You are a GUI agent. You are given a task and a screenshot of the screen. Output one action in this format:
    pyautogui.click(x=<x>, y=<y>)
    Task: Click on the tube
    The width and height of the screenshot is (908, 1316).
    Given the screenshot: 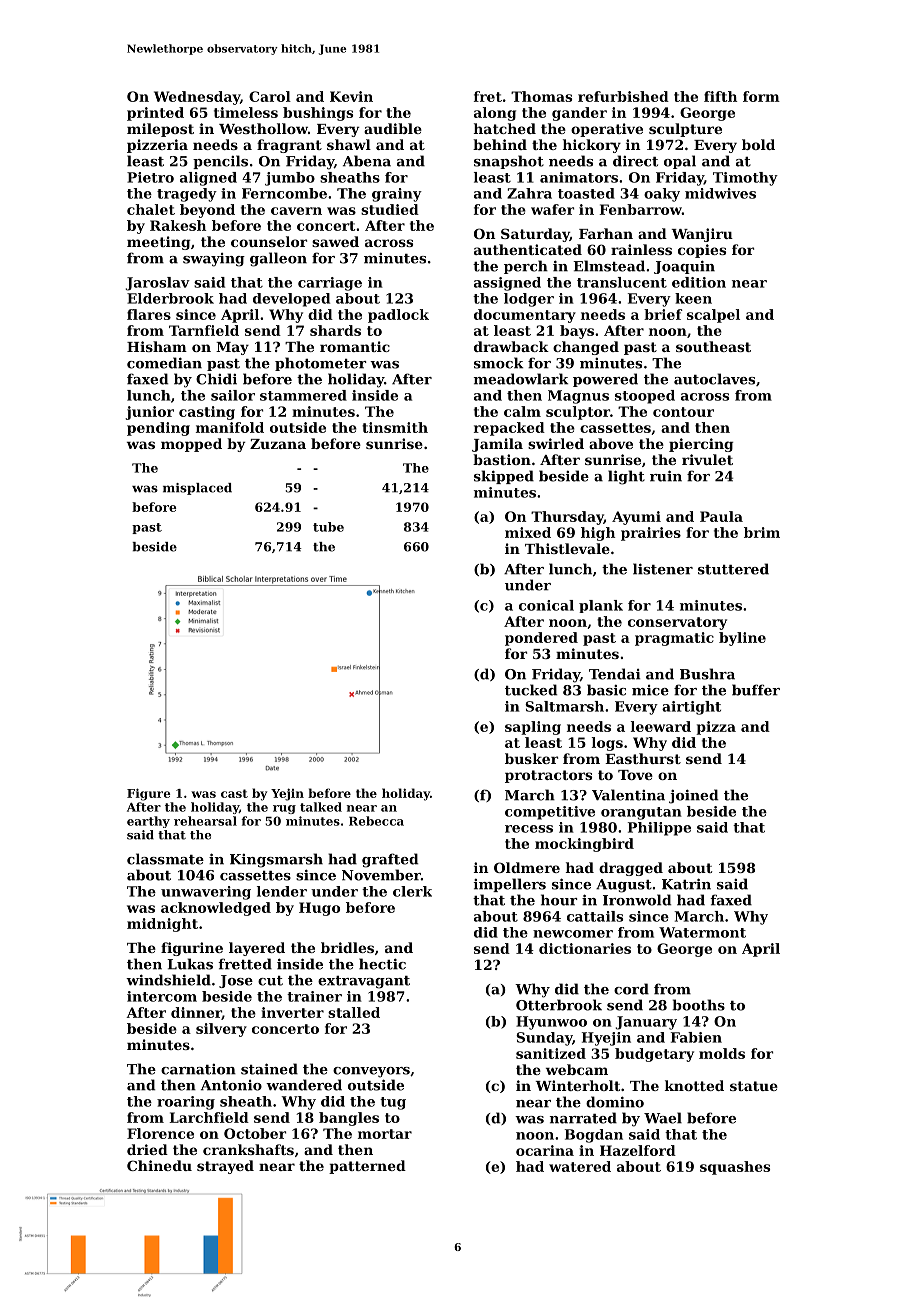 What is the action you would take?
    pyautogui.click(x=328, y=527)
